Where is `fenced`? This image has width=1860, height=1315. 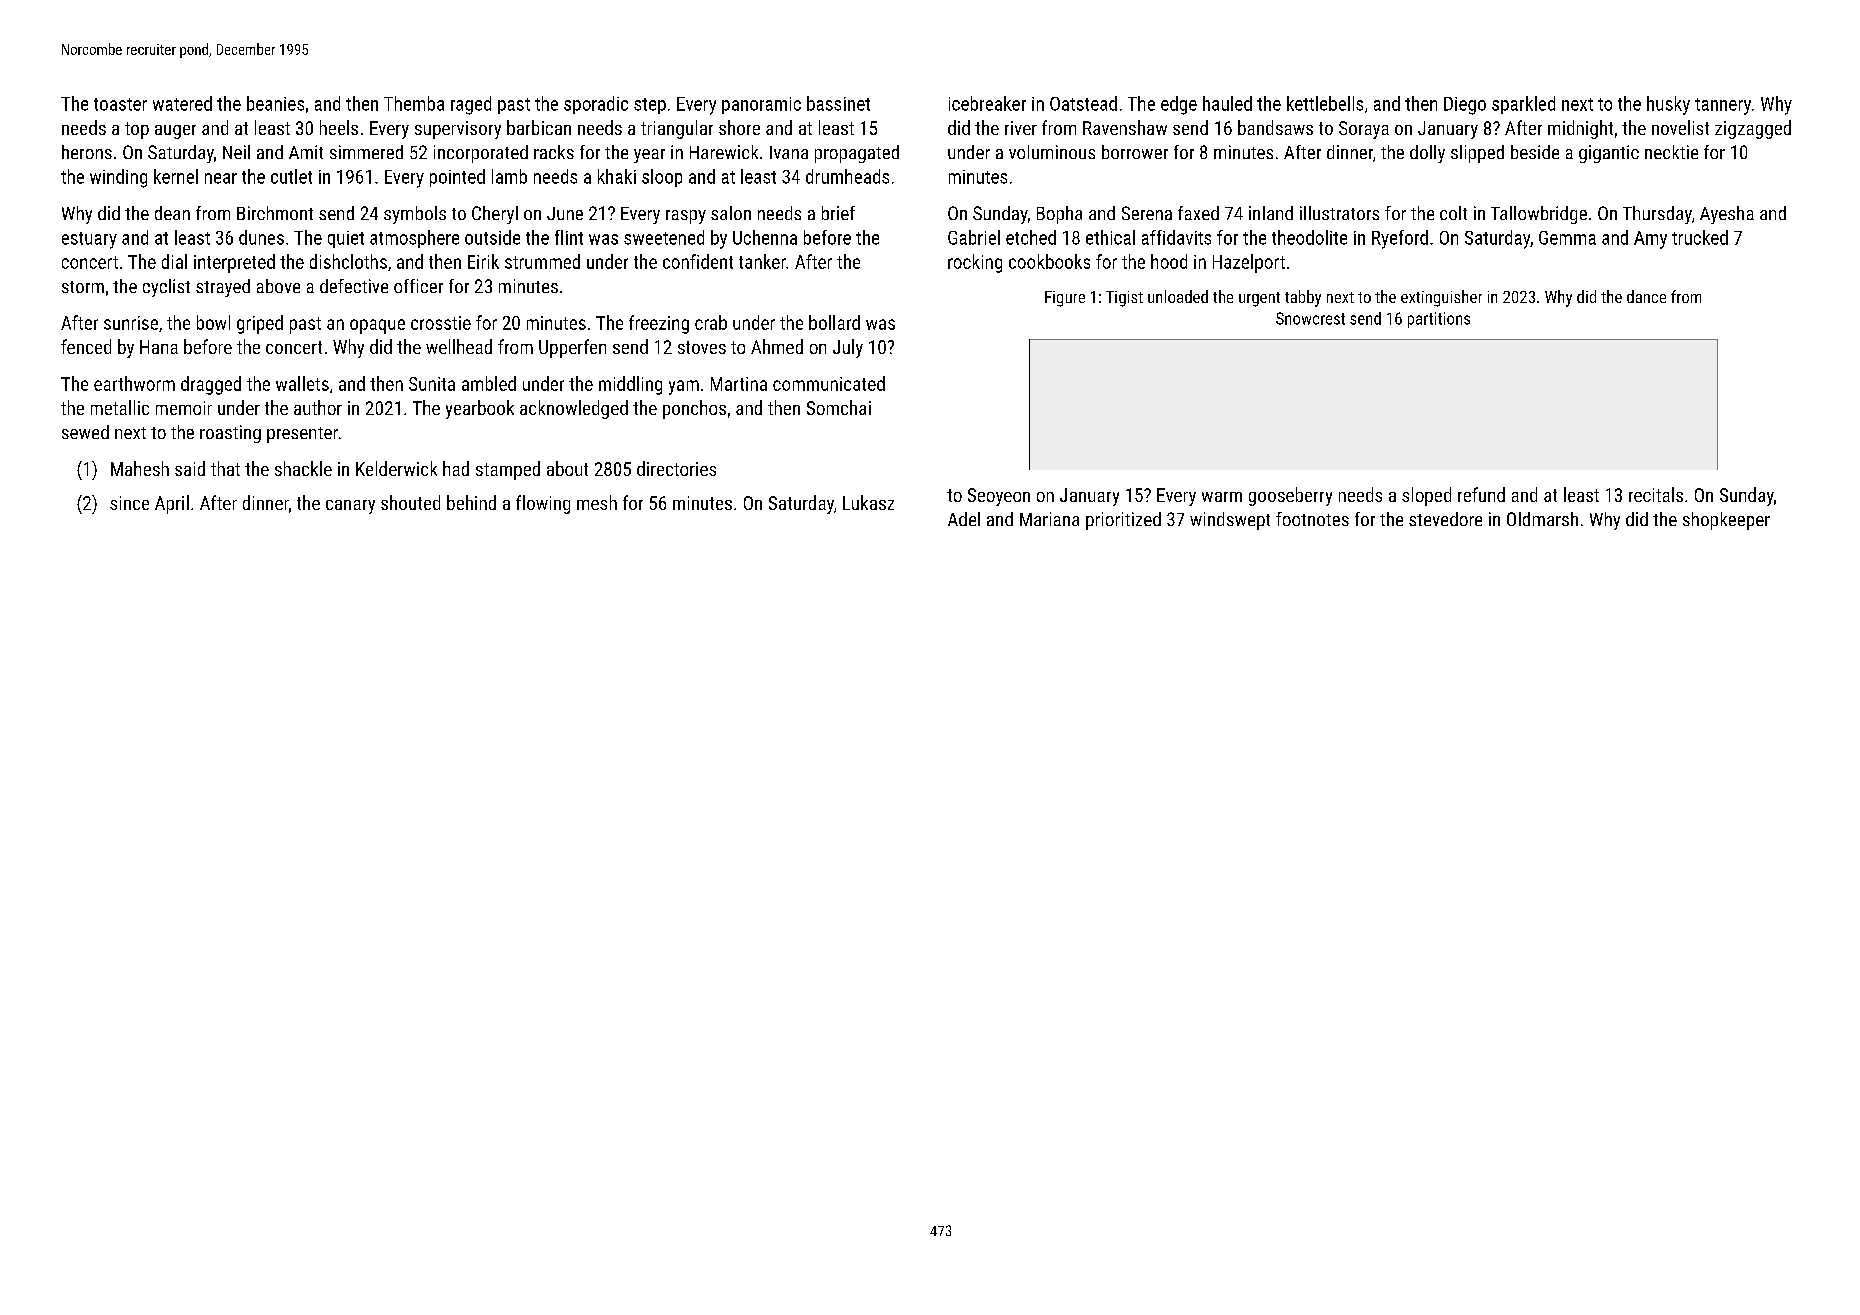 fenced is located at coordinates (86, 346).
